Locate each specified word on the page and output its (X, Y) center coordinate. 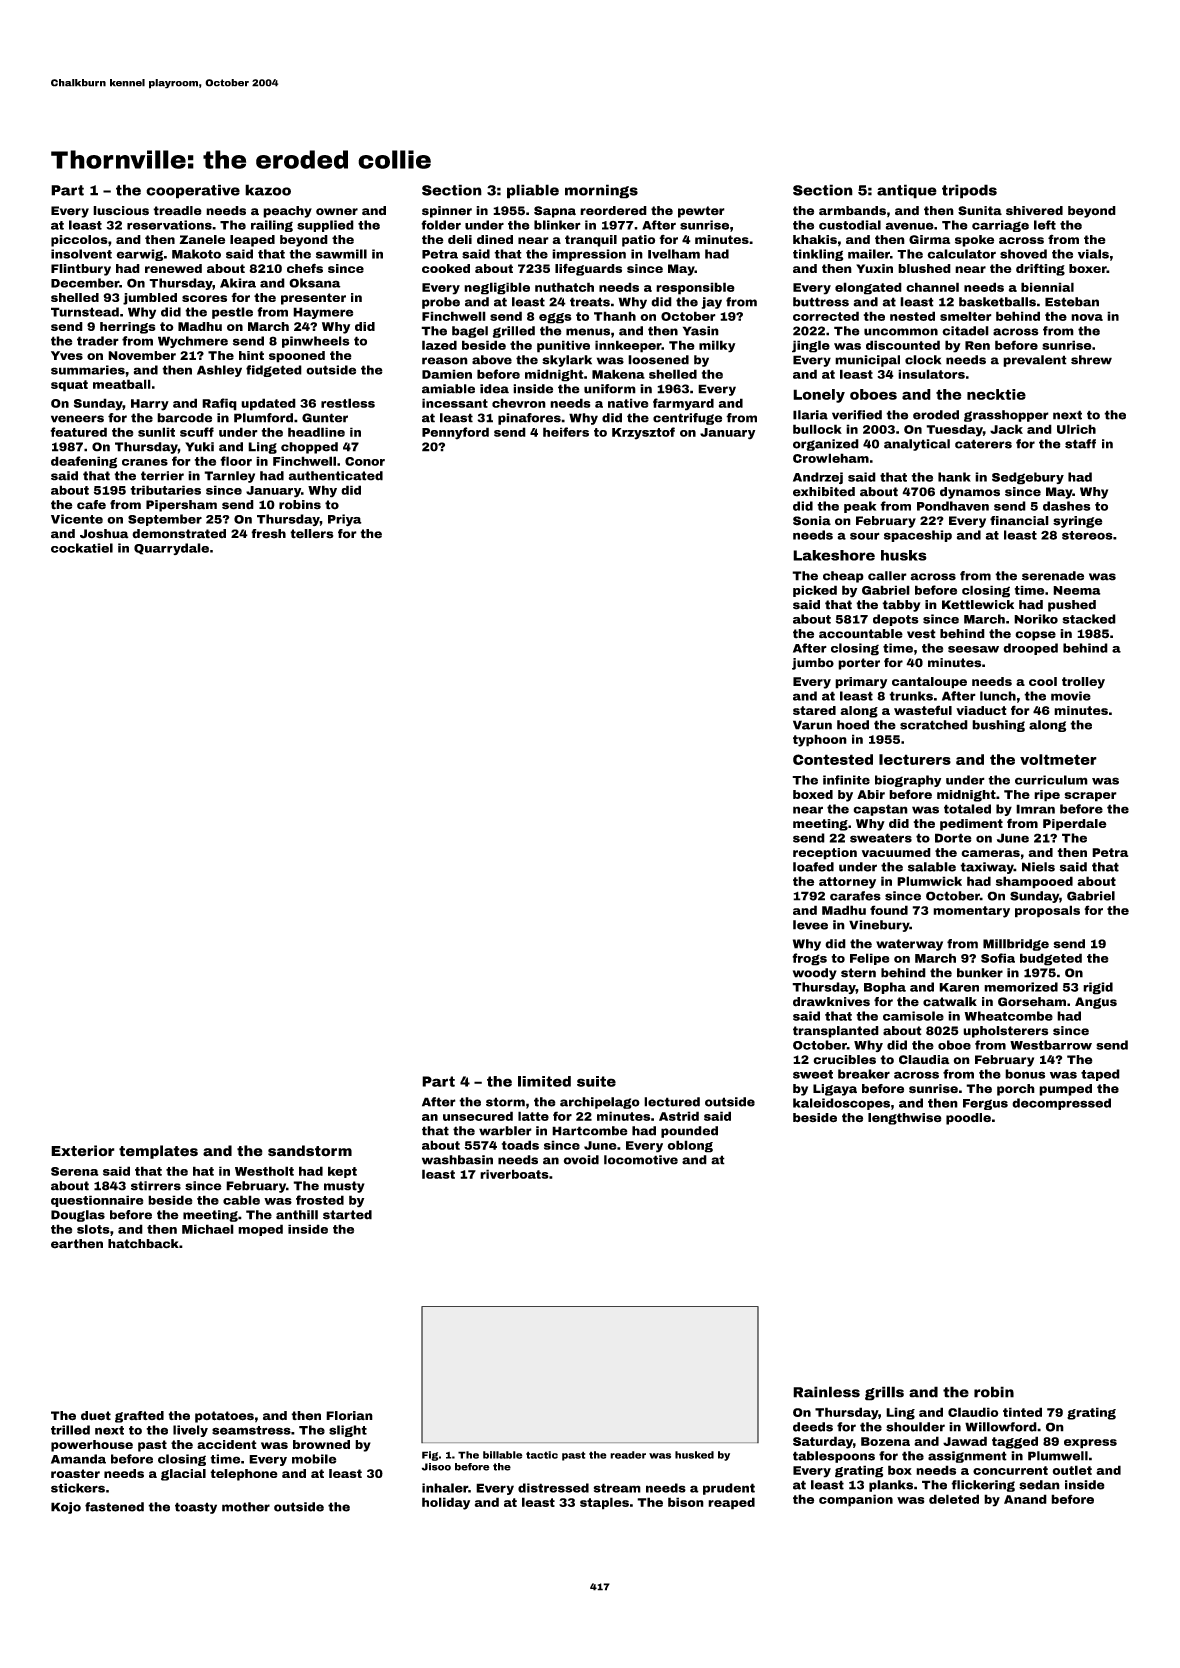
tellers (312, 534)
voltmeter (1058, 759)
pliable (533, 191)
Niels (1038, 867)
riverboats (514, 1174)
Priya (345, 520)
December (85, 283)
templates (158, 1152)
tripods (969, 191)
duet (96, 1416)
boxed (813, 794)
